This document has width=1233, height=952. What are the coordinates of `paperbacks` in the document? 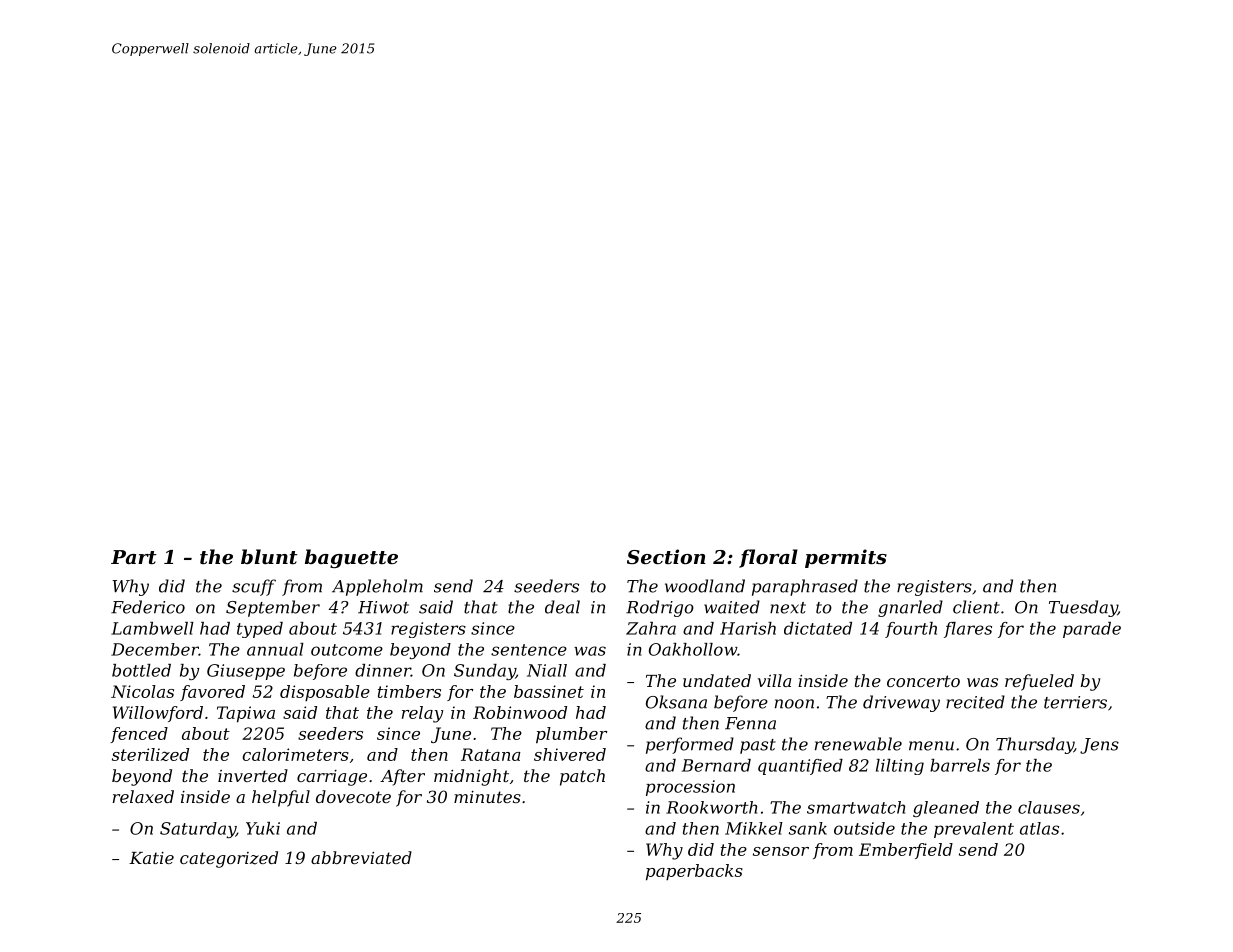 It's located at (694, 872).
